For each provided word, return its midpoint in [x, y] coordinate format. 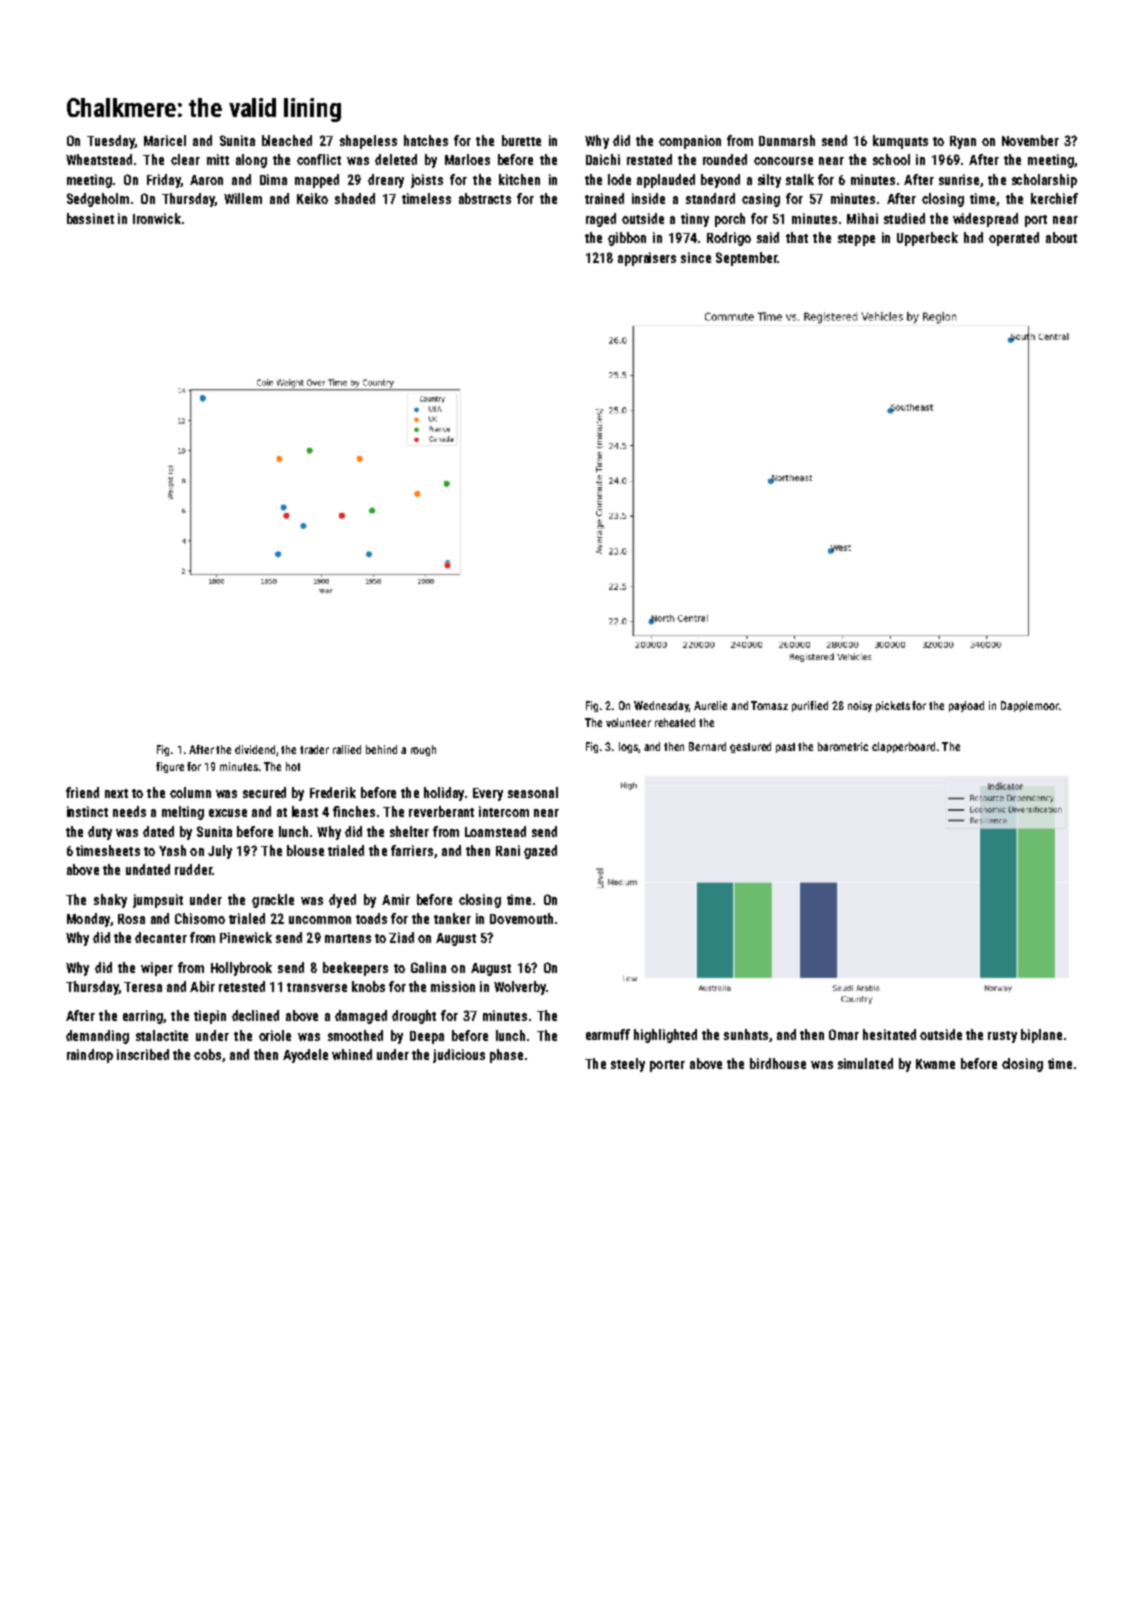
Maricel [165, 140]
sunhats [746, 1034]
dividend [256, 750]
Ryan [963, 142]
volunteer [628, 722]
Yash [172, 850]
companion [690, 142]
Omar [844, 1034]
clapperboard [903, 747]
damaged [361, 1017]
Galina [428, 967]
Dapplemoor [1030, 706]
